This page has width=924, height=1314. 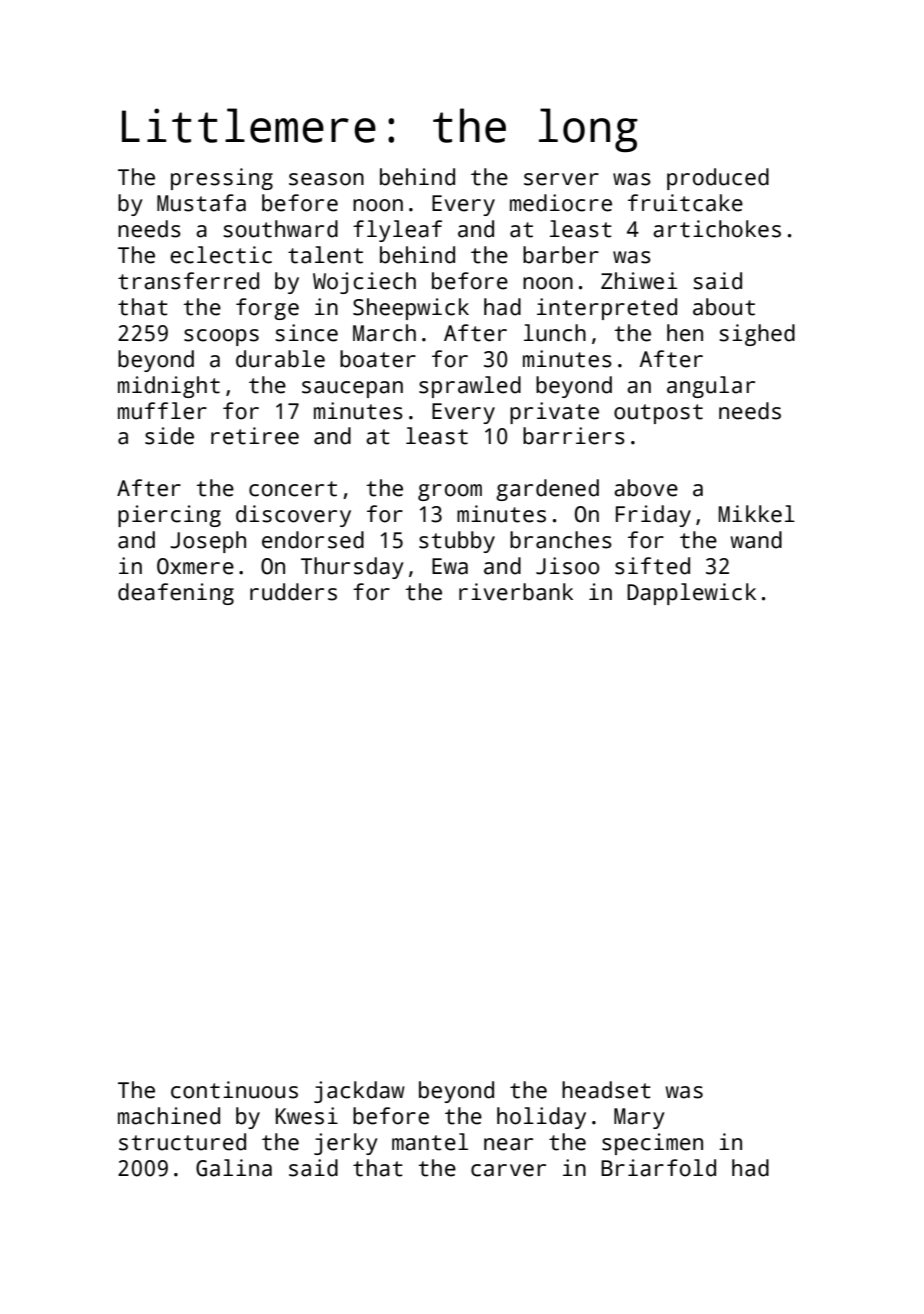 I want to click on Joseph, so click(x=208, y=542).
